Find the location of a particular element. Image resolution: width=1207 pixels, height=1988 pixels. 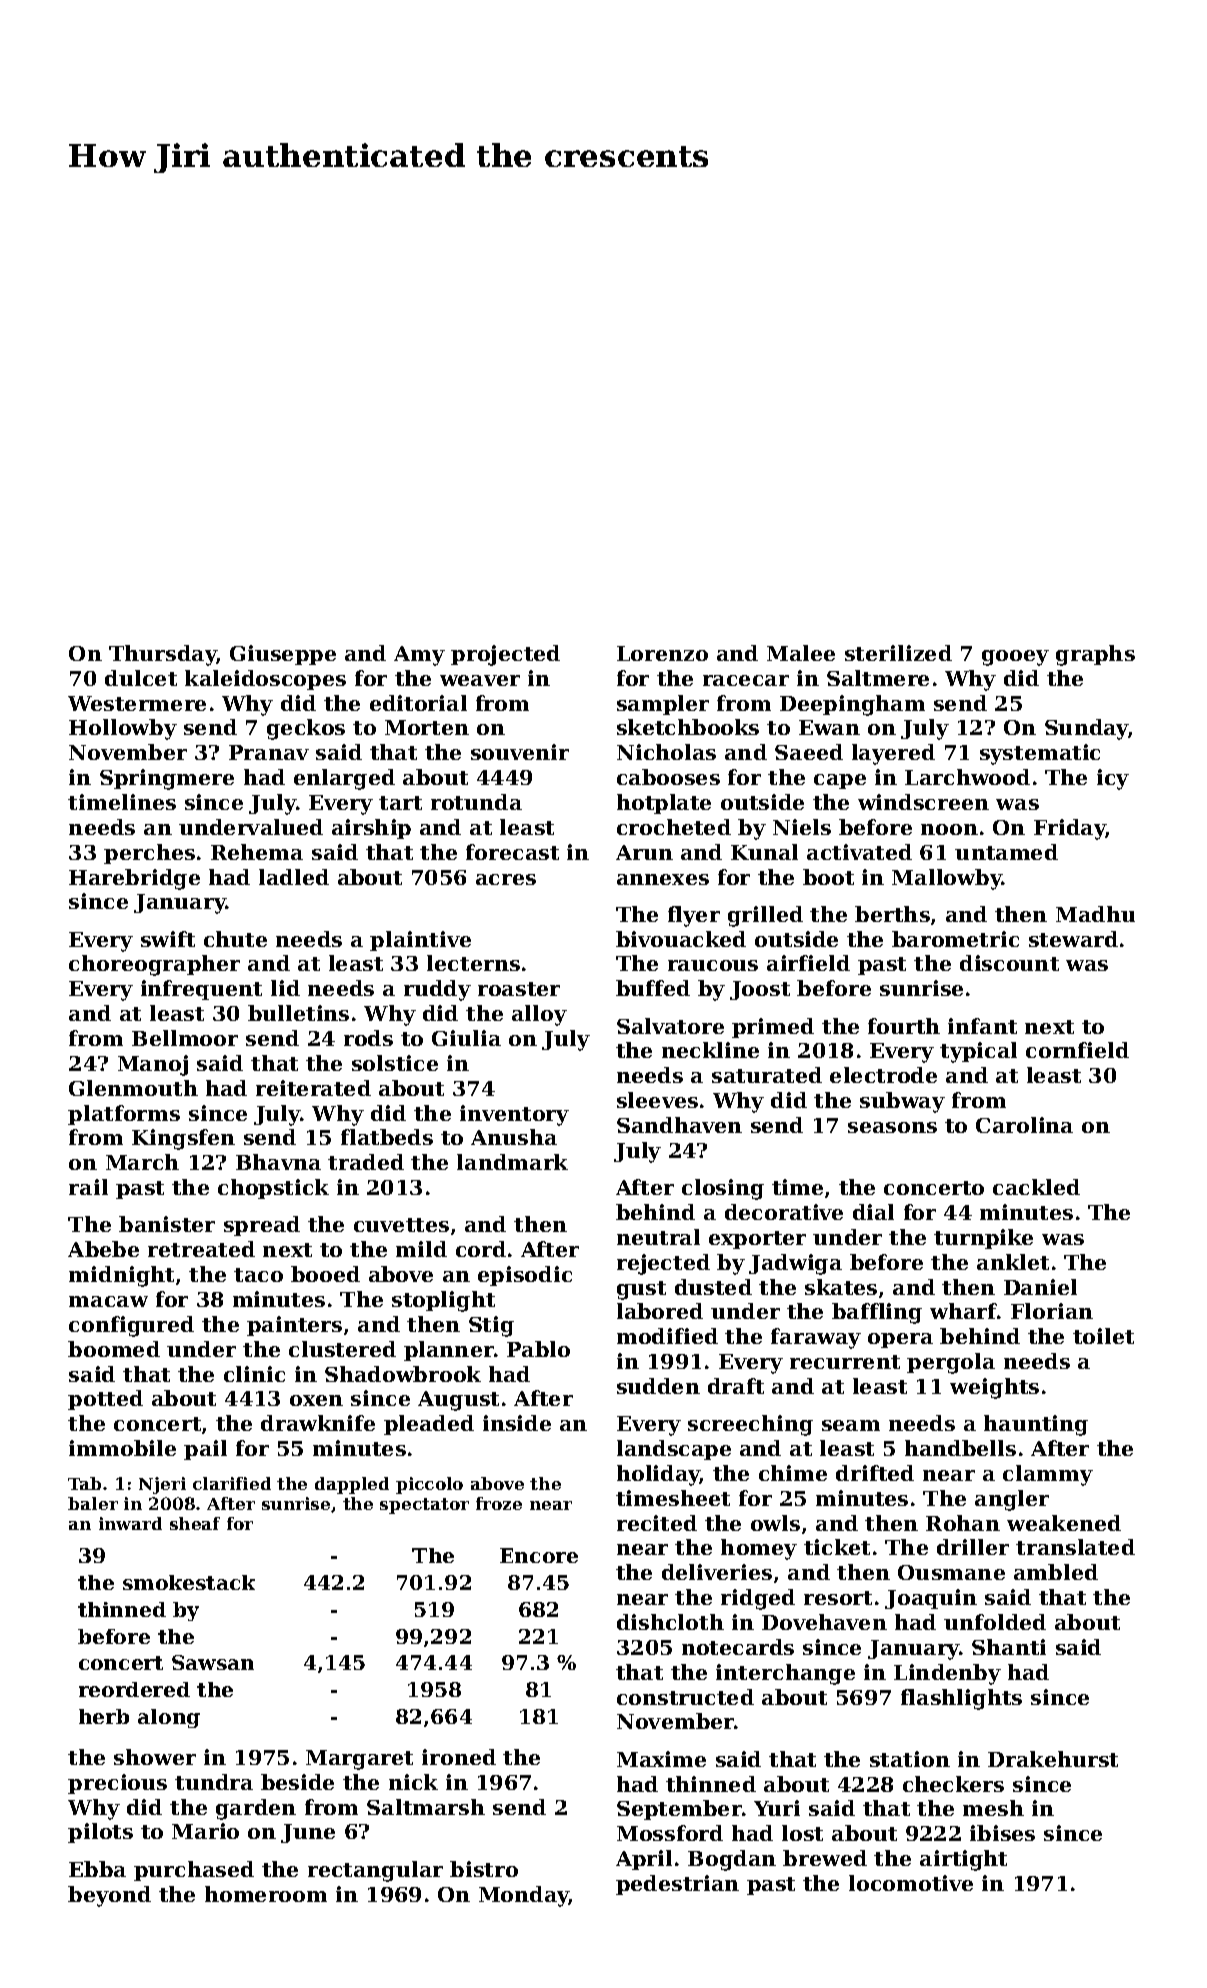

boomed is located at coordinates (114, 1349).
